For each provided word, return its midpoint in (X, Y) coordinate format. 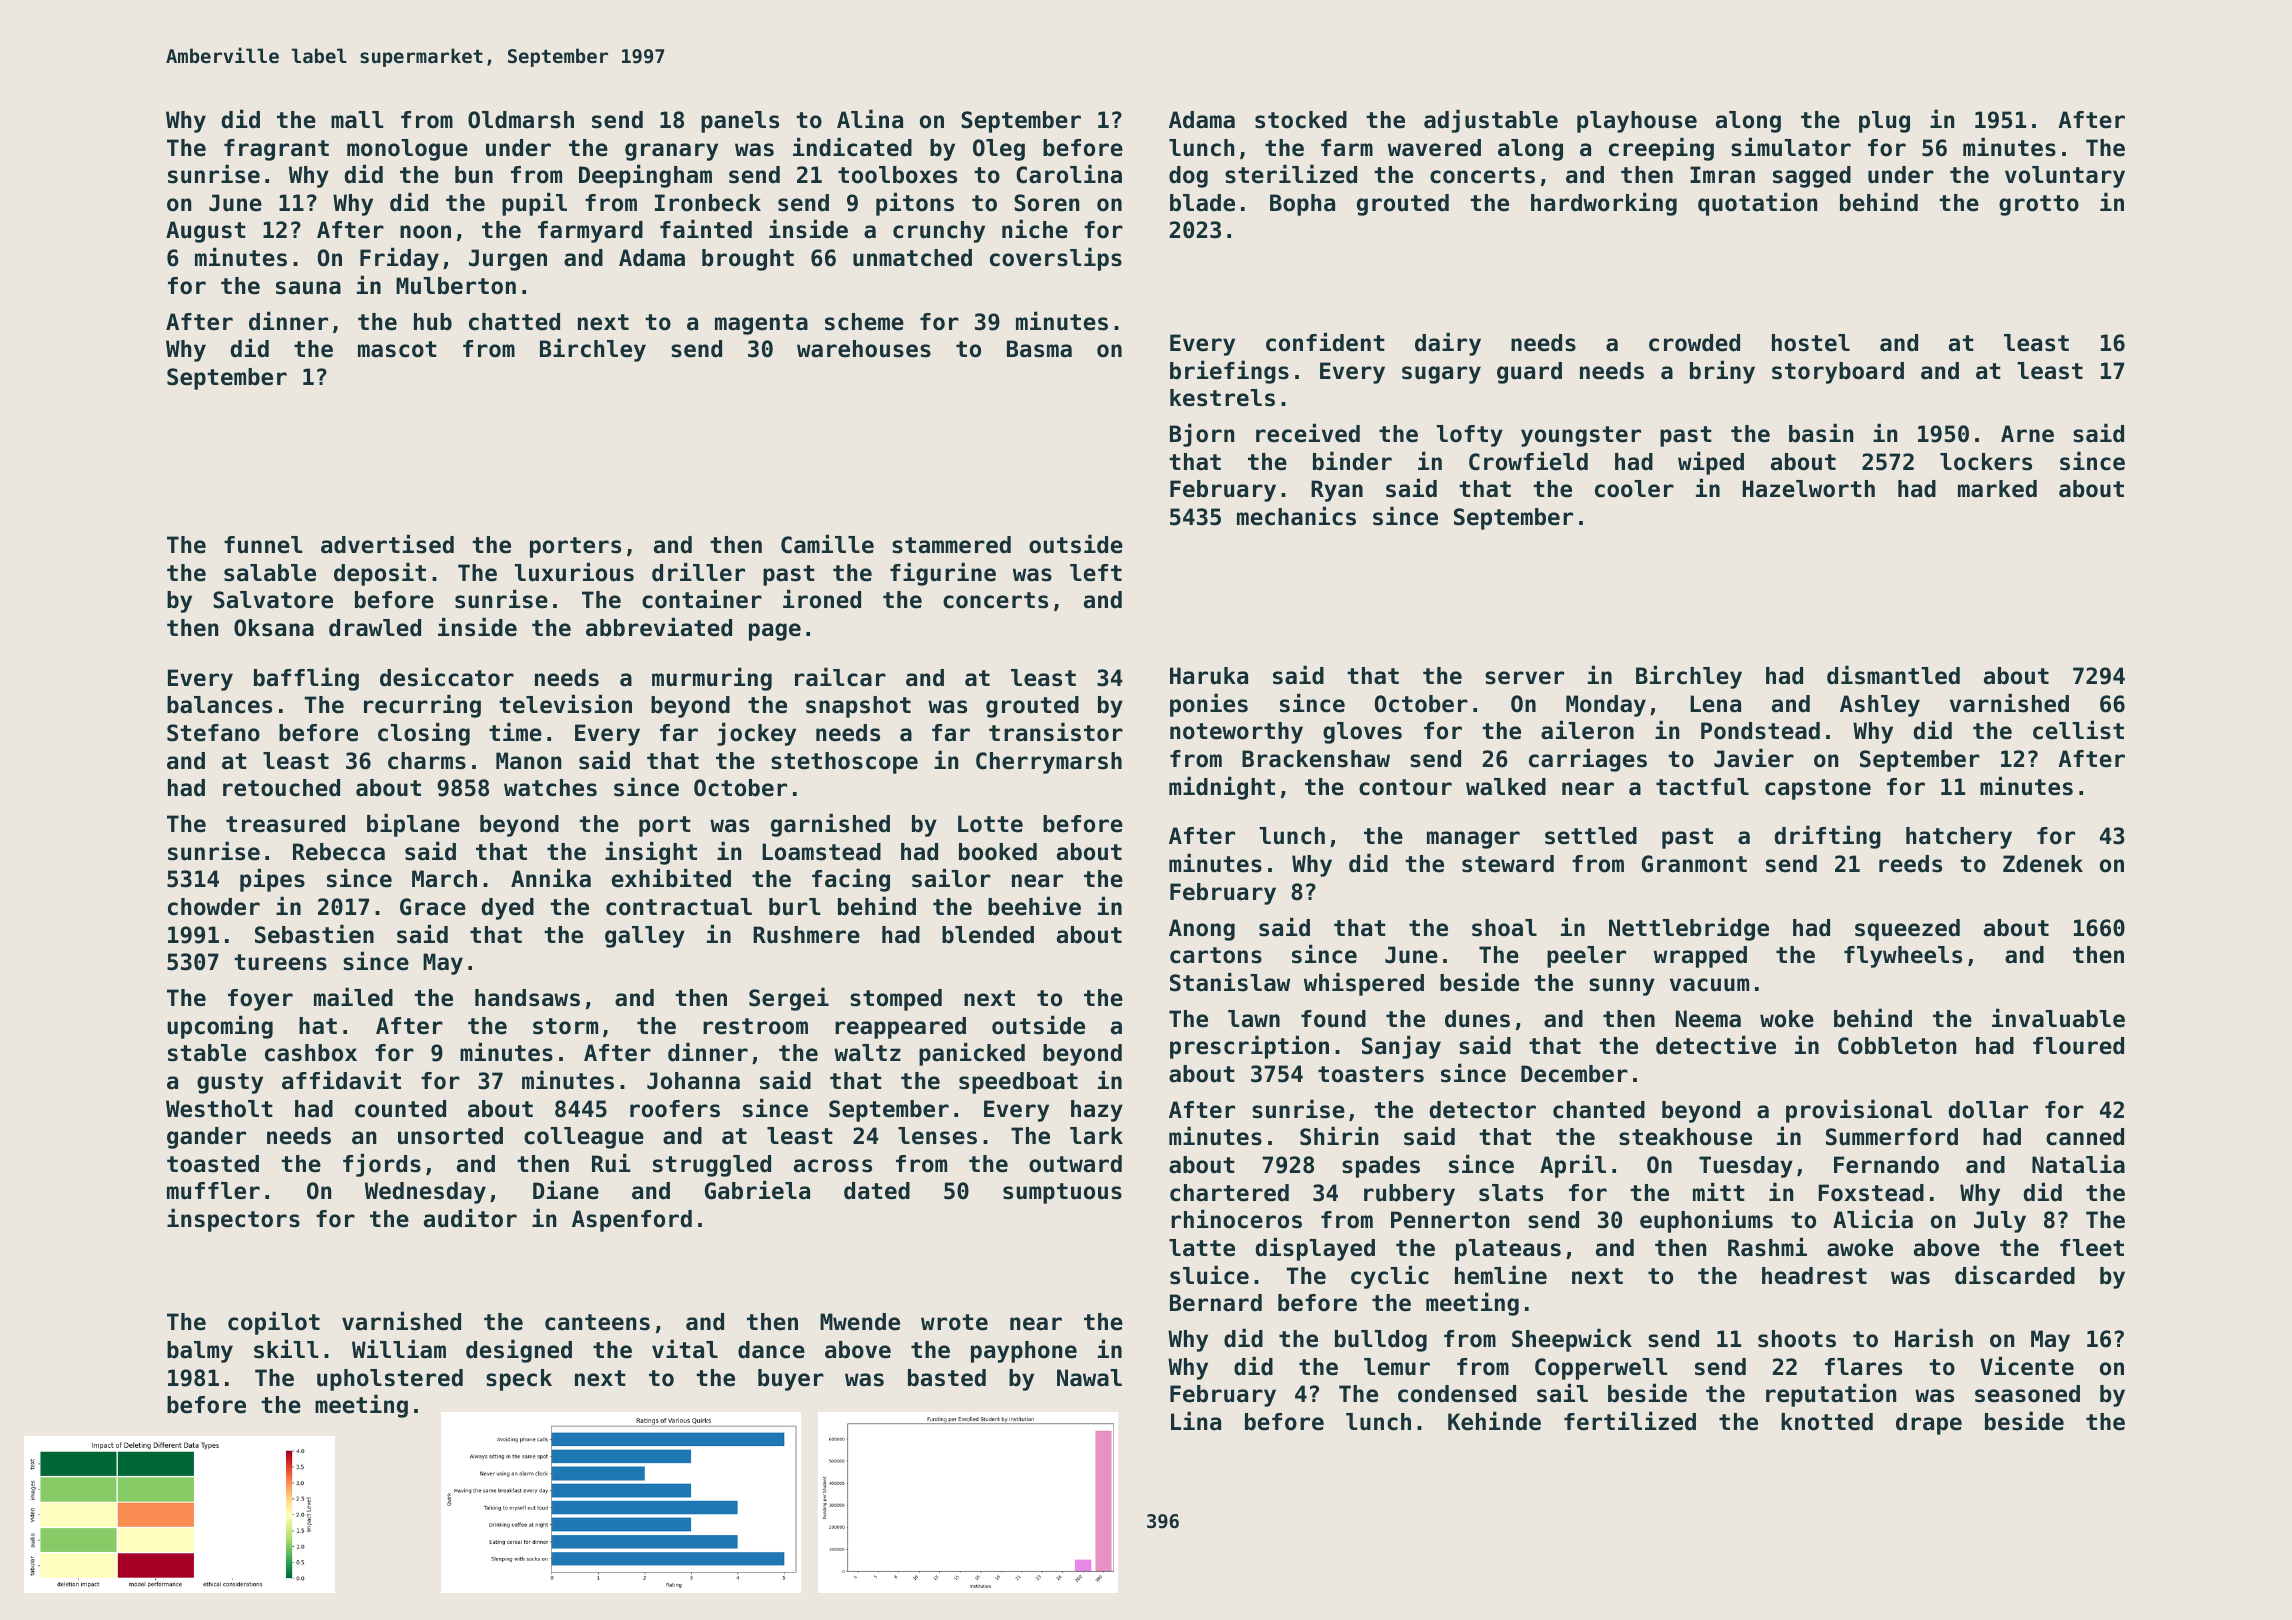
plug (1884, 122)
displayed (1315, 1249)
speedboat (1018, 1083)
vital (685, 1349)
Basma (1039, 349)
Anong (1202, 930)
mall (357, 120)
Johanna (693, 1081)
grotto (2039, 205)
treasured (285, 824)
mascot (397, 349)
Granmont (1694, 864)
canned (2085, 1137)
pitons (915, 204)
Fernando (1886, 1165)
